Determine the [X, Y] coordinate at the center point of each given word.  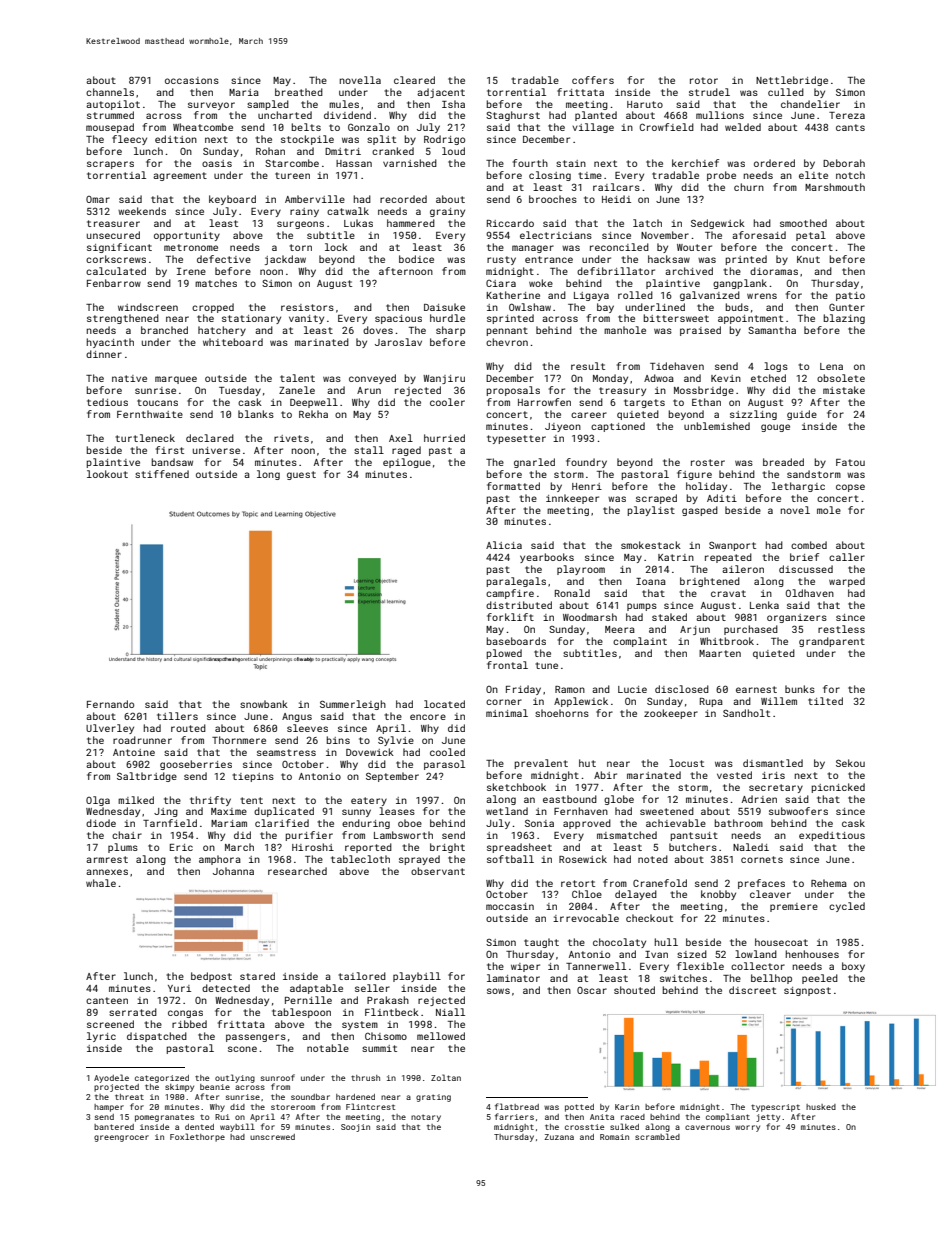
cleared [414, 80]
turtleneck [145, 438]
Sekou [850, 763]
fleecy [129, 140]
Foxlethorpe [197, 1137]
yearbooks [547, 558]
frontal [507, 665]
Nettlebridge [792, 81]
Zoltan [446, 1077]
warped [847, 582]
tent [251, 800]
